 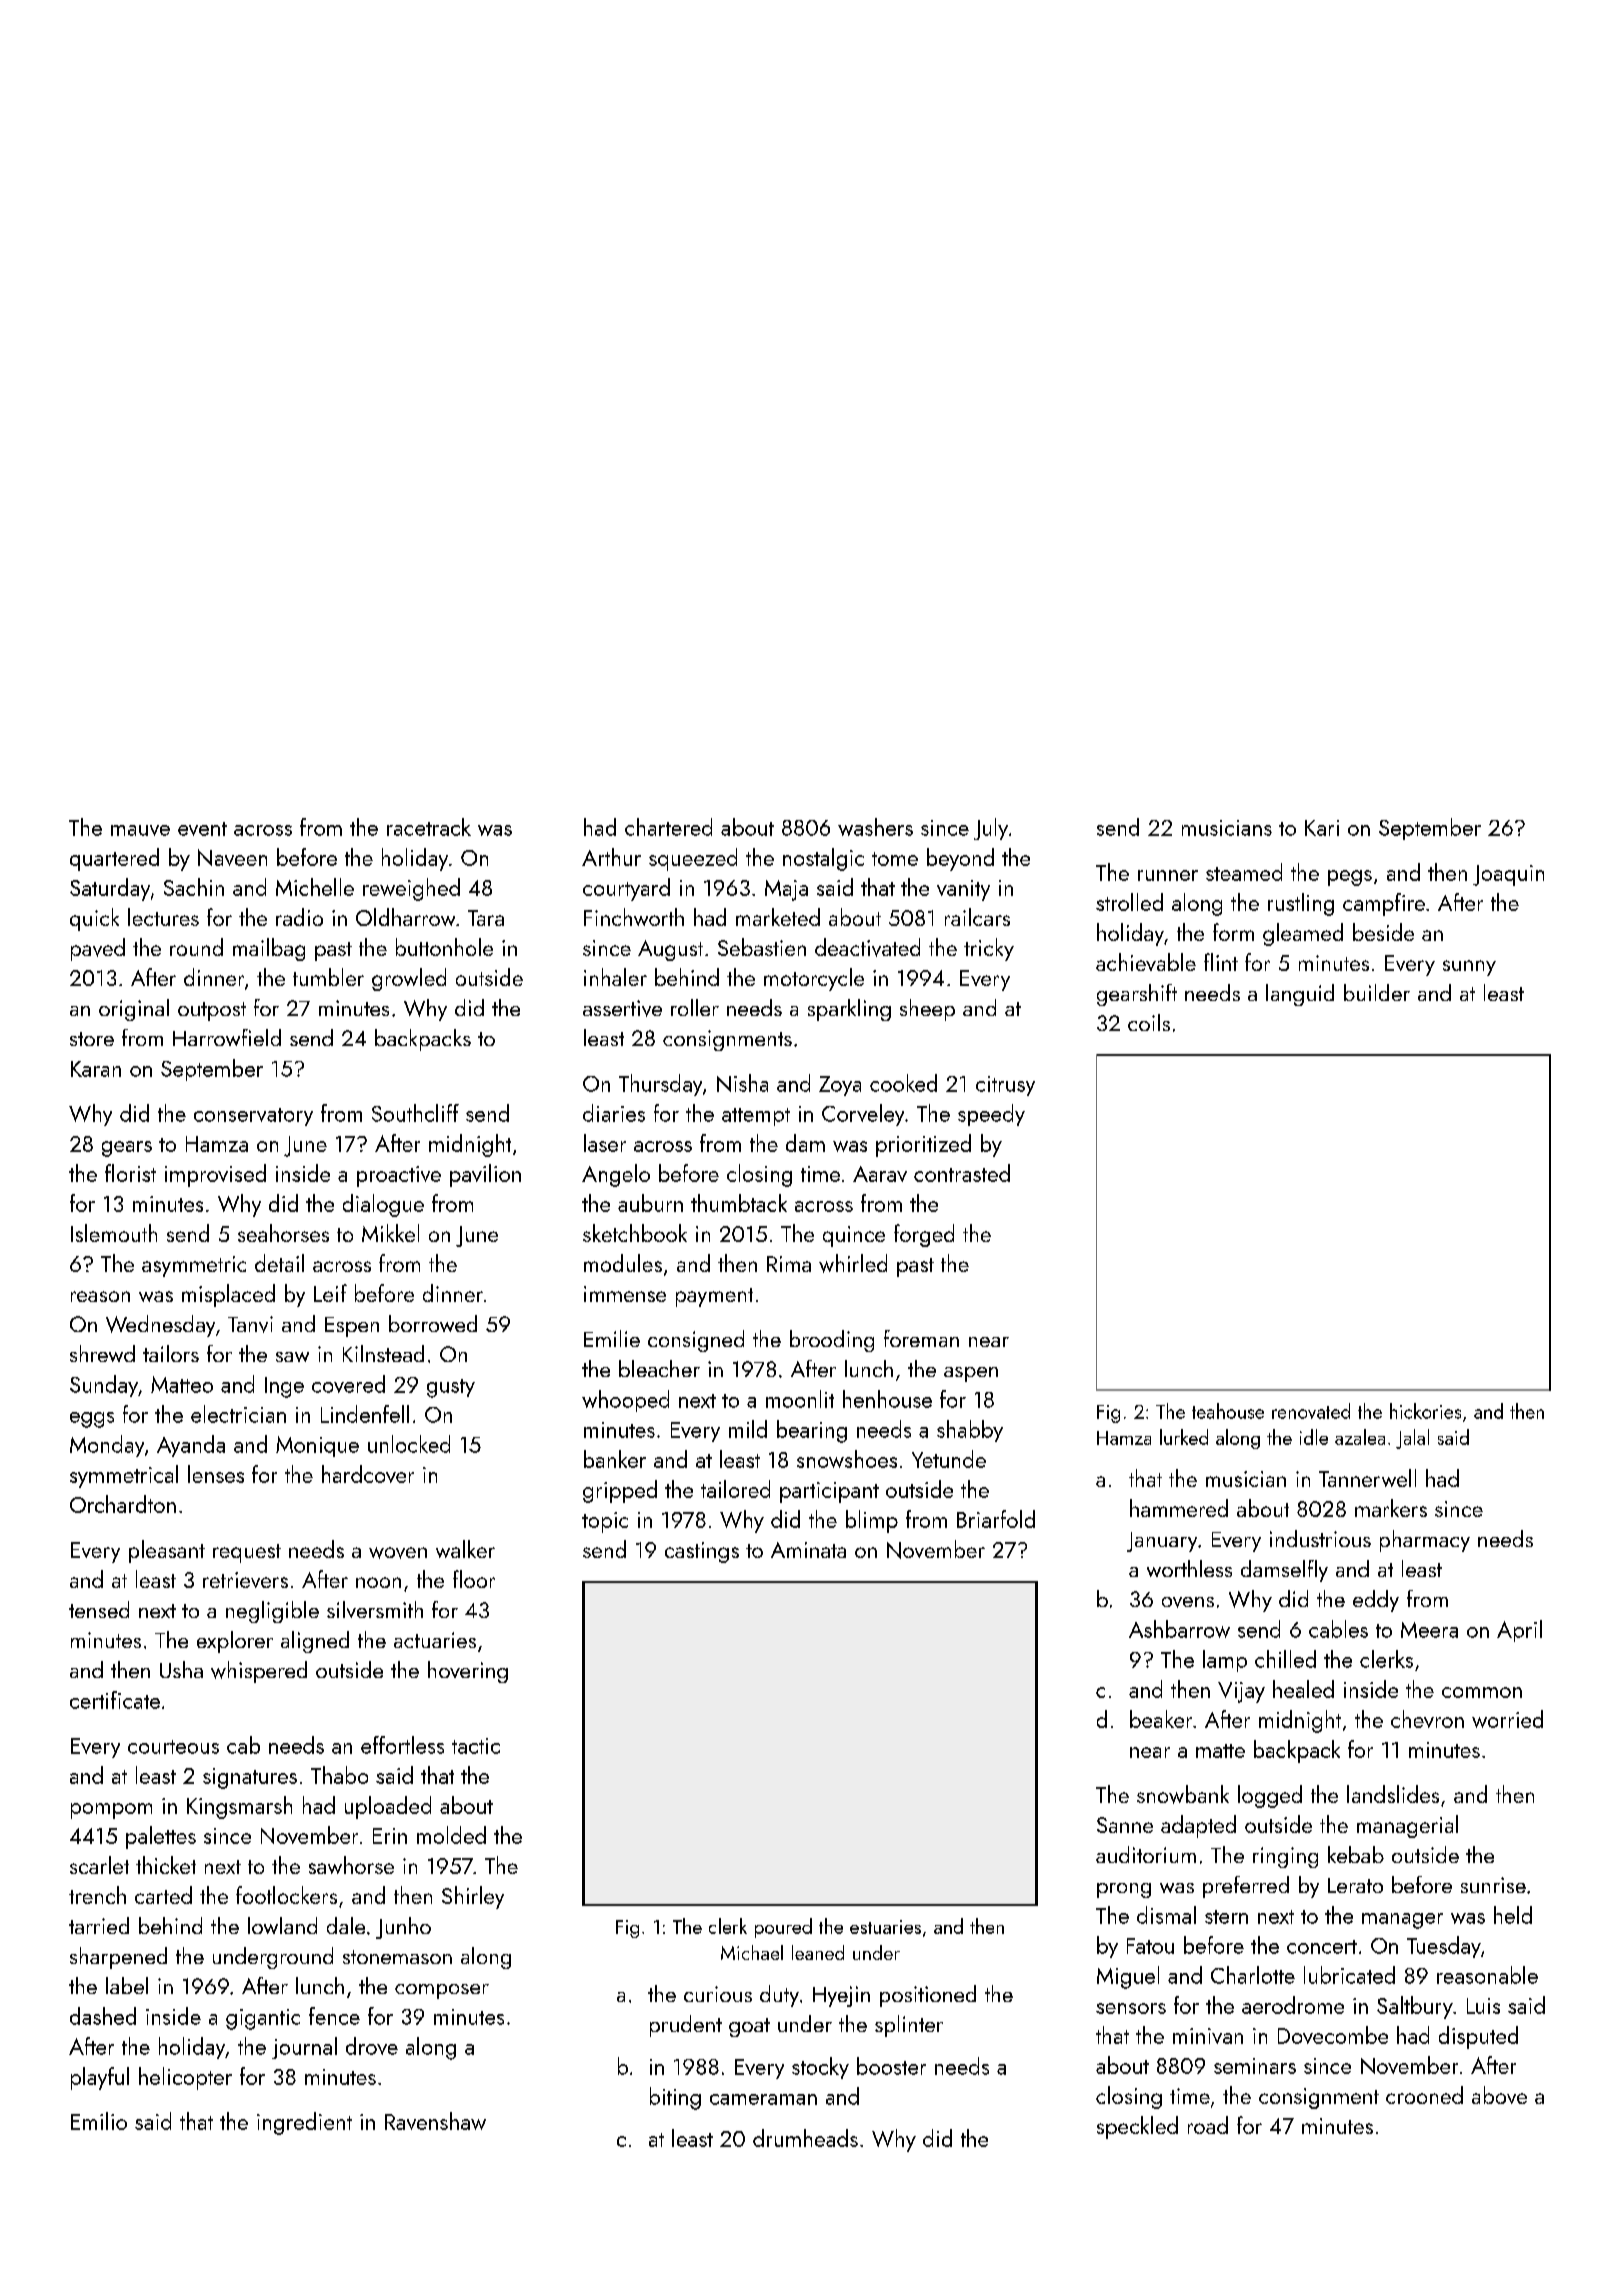 I want to click on washers, so click(x=875, y=827).
